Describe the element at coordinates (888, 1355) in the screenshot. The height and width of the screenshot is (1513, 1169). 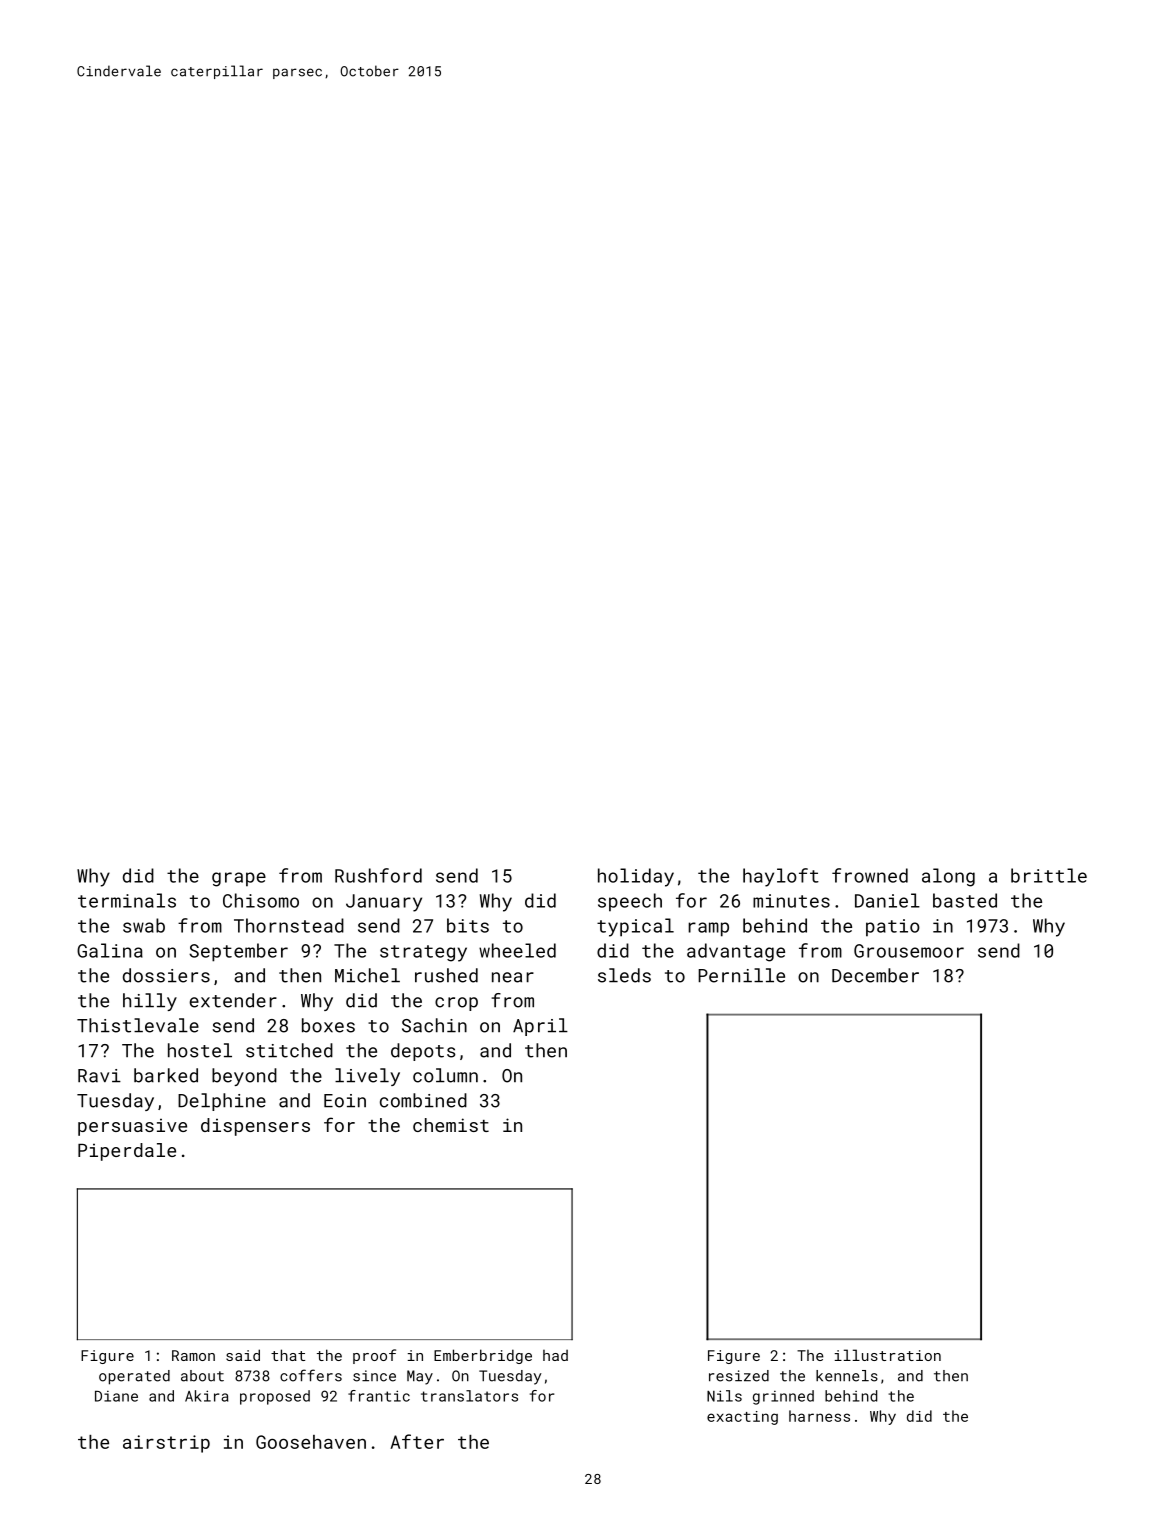
I see `illustration` at that location.
